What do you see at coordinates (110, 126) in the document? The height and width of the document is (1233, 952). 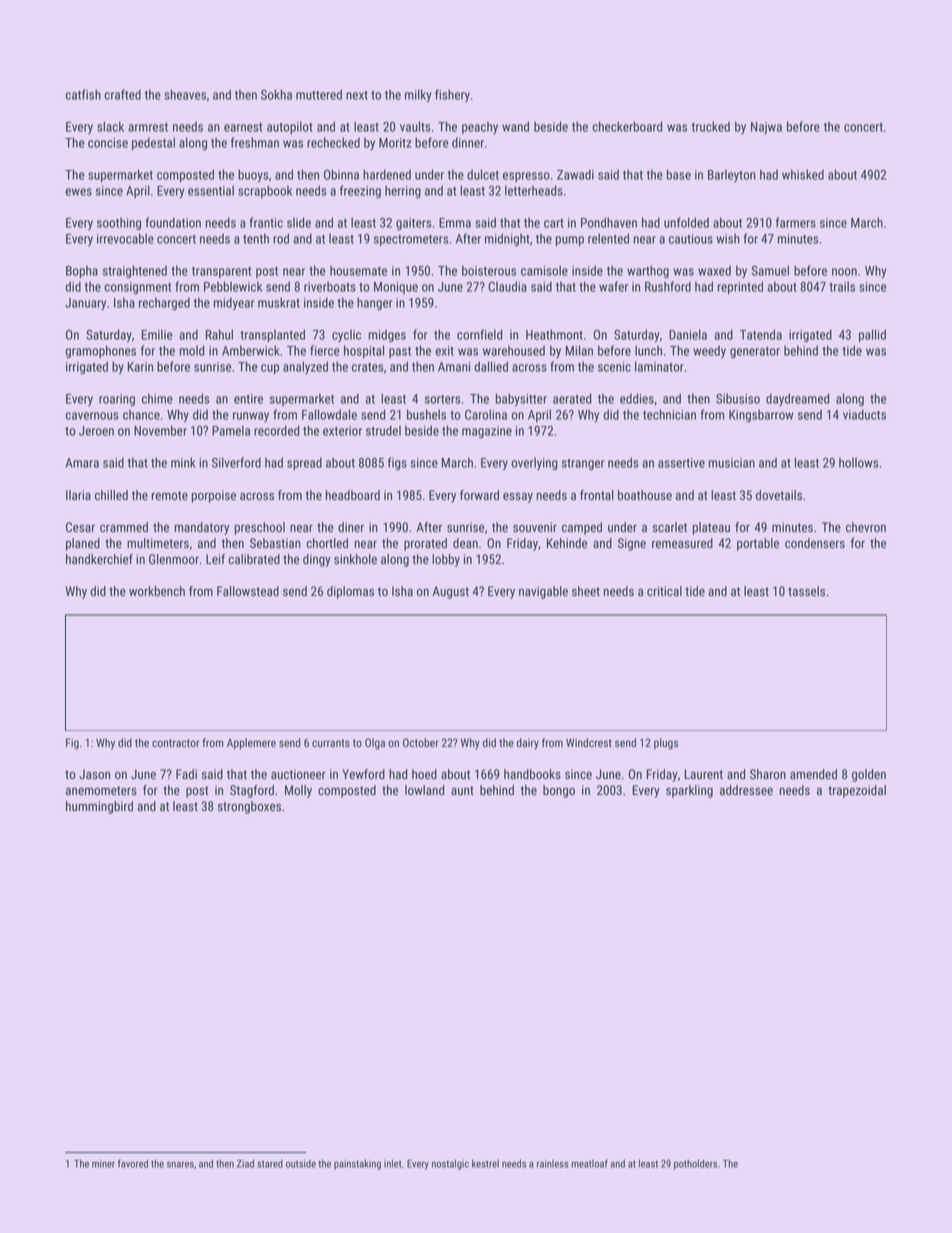 I see `slack` at bounding box center [110, 126].
